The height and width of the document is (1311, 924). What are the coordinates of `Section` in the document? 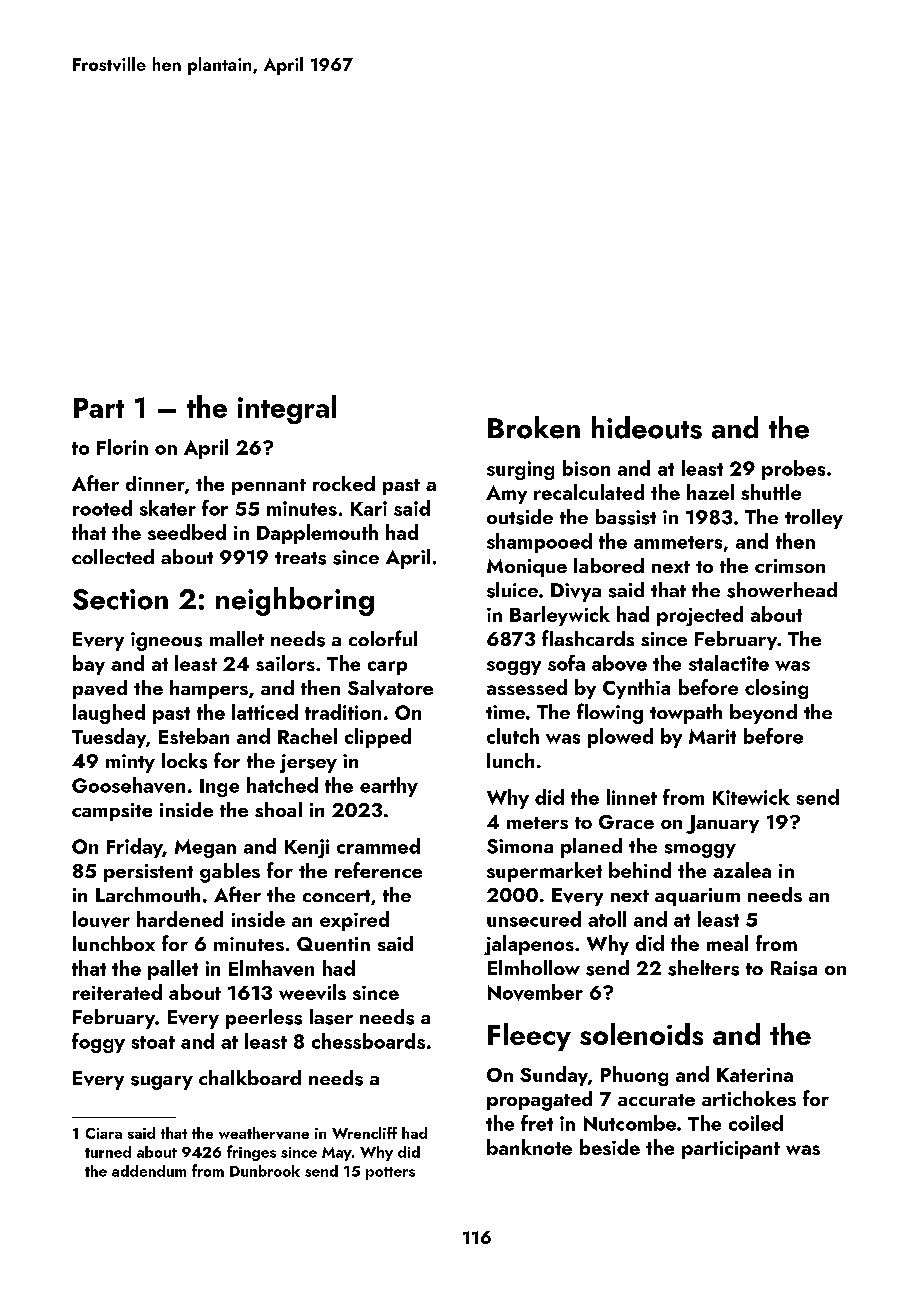 It's located at (120, 599).
